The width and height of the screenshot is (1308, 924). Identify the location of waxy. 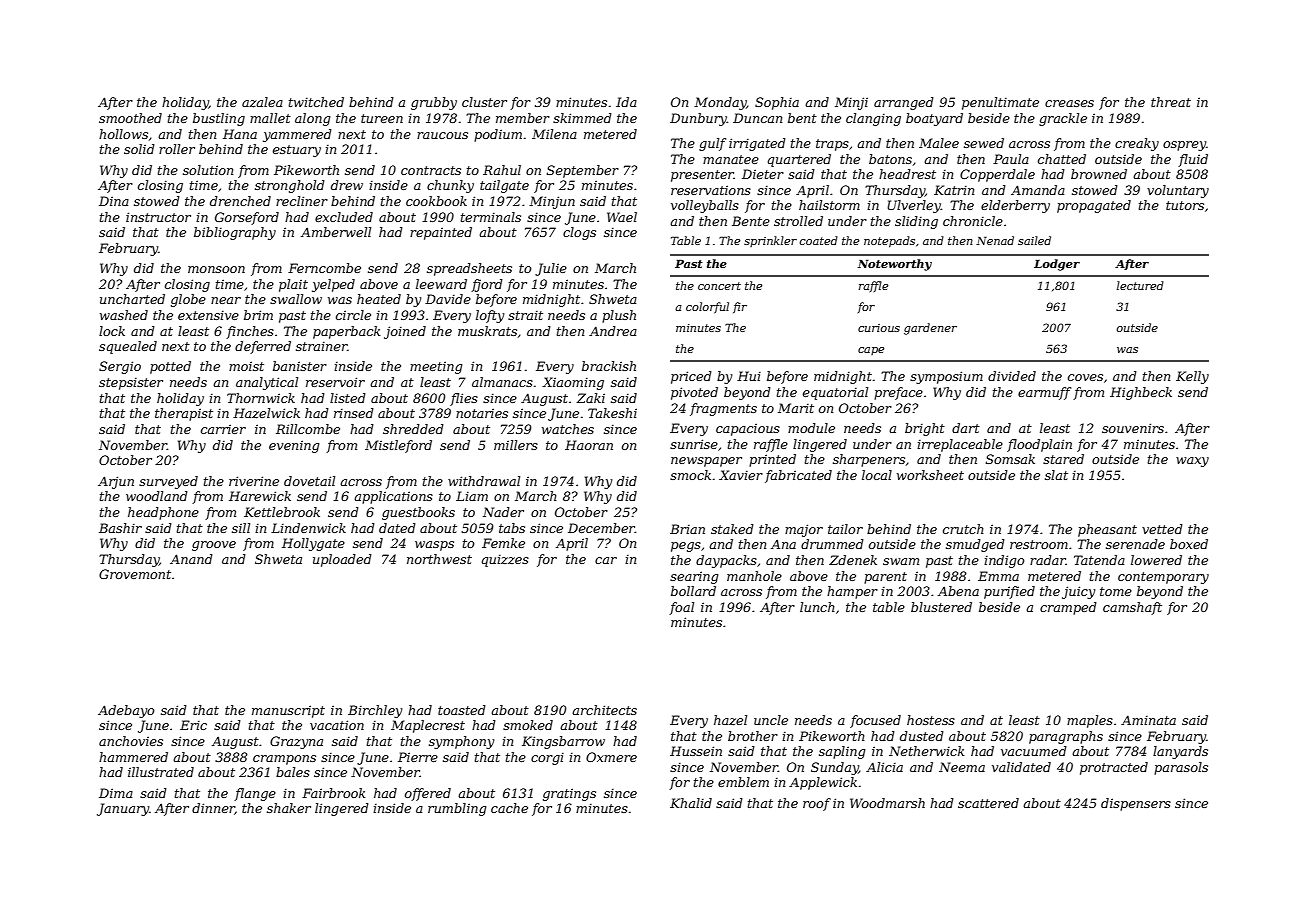
(1192, 462).
